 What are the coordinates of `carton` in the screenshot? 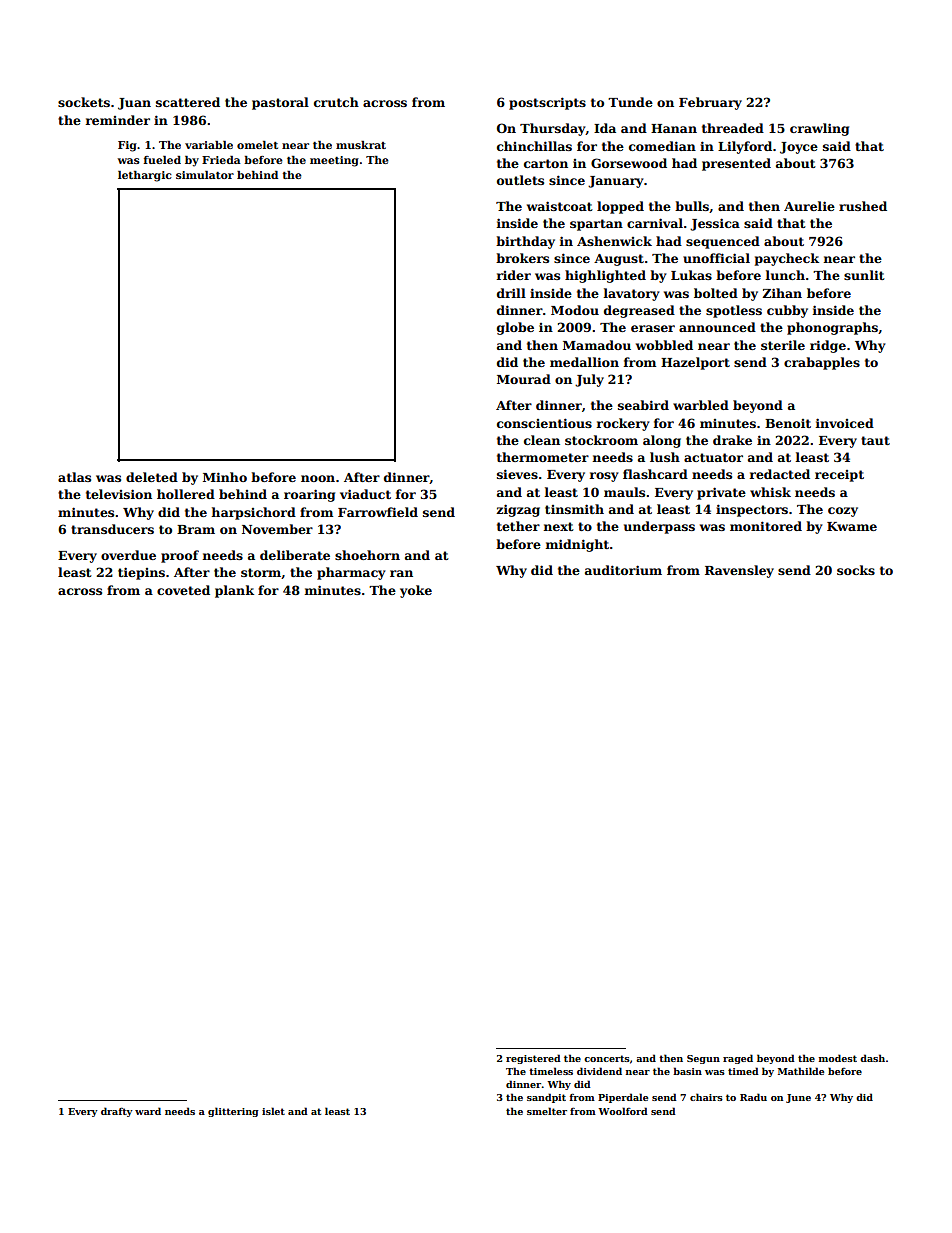 It's located at (546, 163).
